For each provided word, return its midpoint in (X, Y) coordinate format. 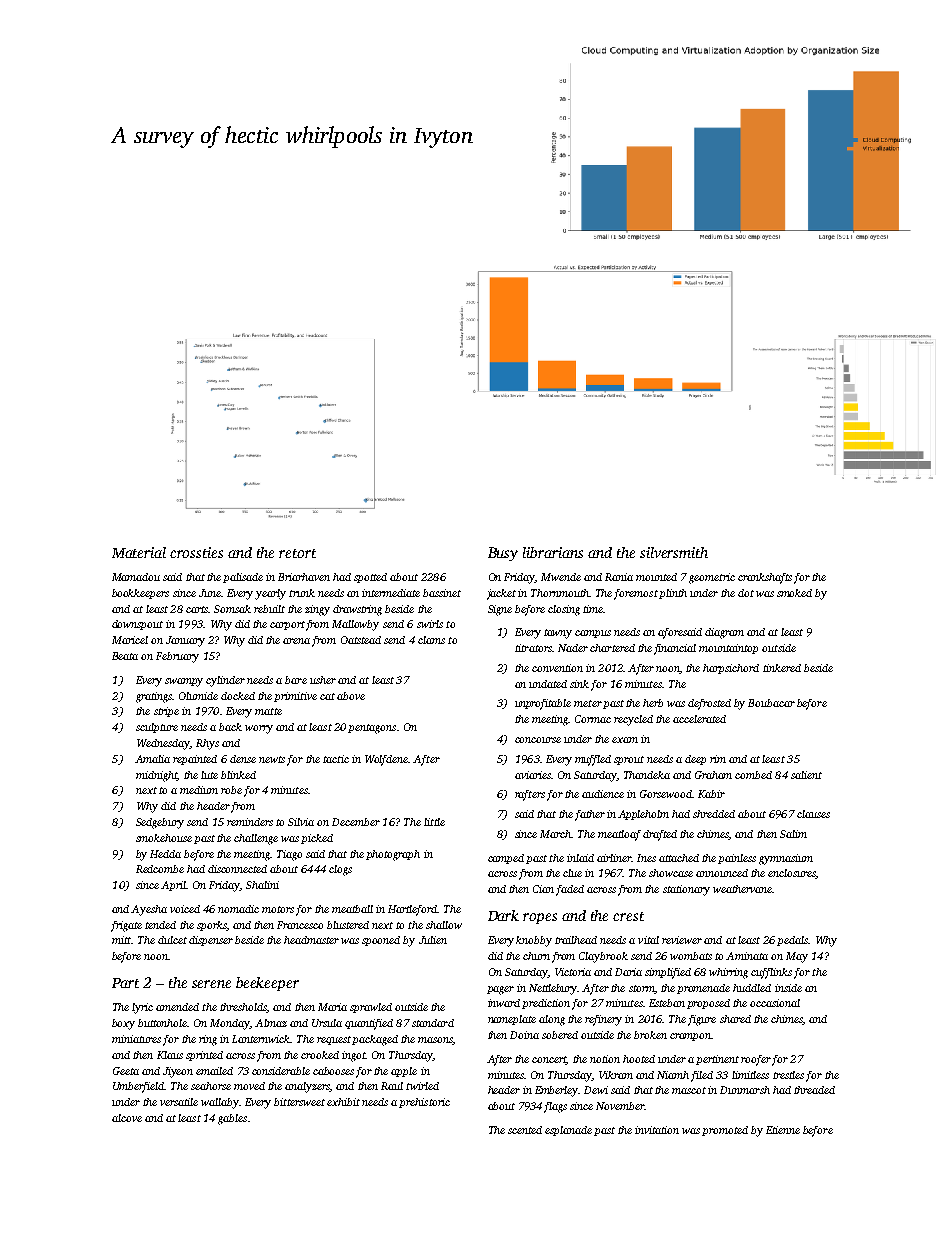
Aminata (747, 956)
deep (695, 760)
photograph (393, 855)
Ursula (327, 1023)
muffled (593, 760)
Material (139, 552)
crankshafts (765, 578)
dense (243, 759)
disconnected (237, 869)
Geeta (126, 1071)
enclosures (792, 874)
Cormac (593, 719)
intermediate (391, 593)
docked (238, 696)
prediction (546, 1004)
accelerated (699, 719)
